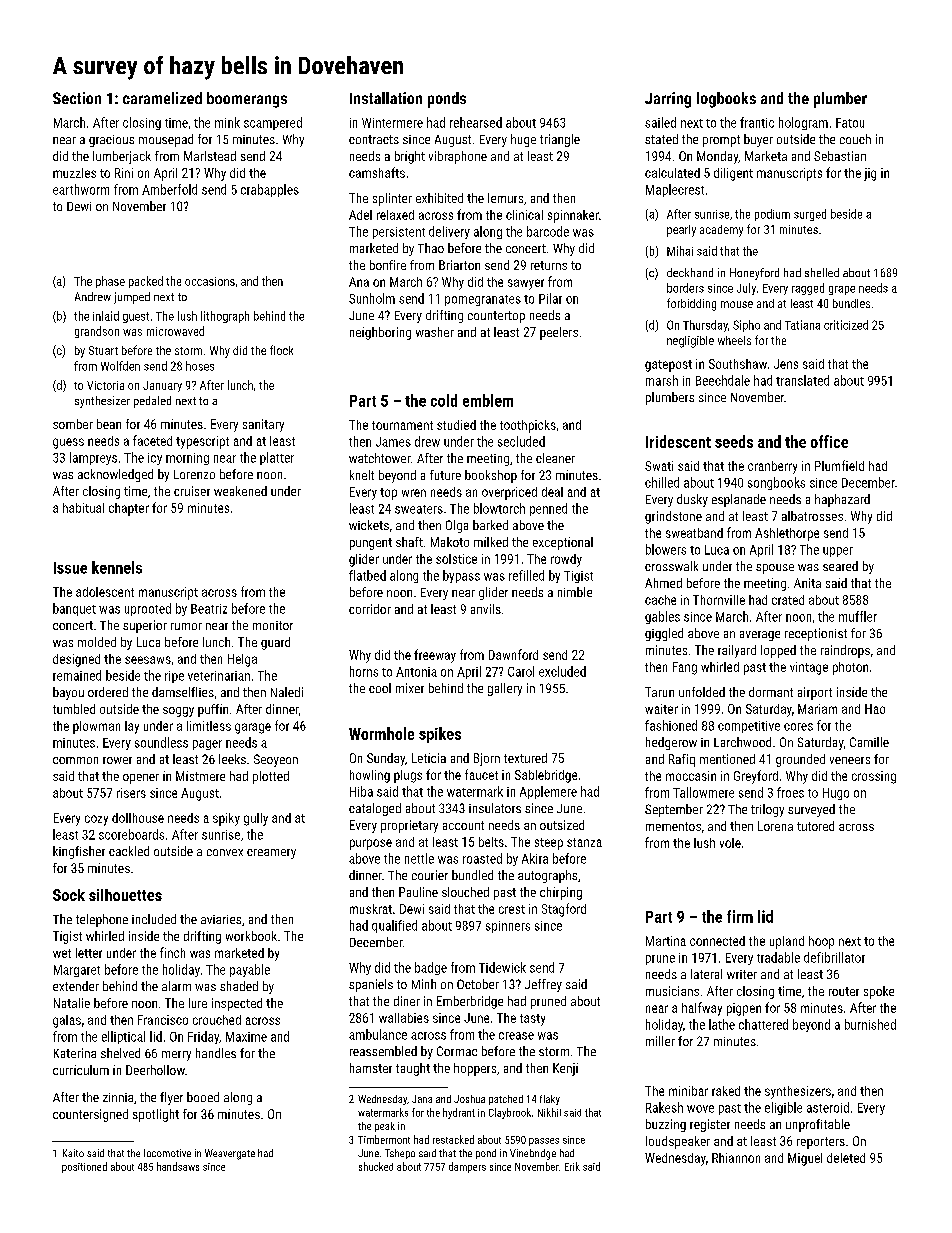 The image size is (952, 1233). Describe the element at coordinates (661, 139) in the screenshot. I see `stated` at that location.
